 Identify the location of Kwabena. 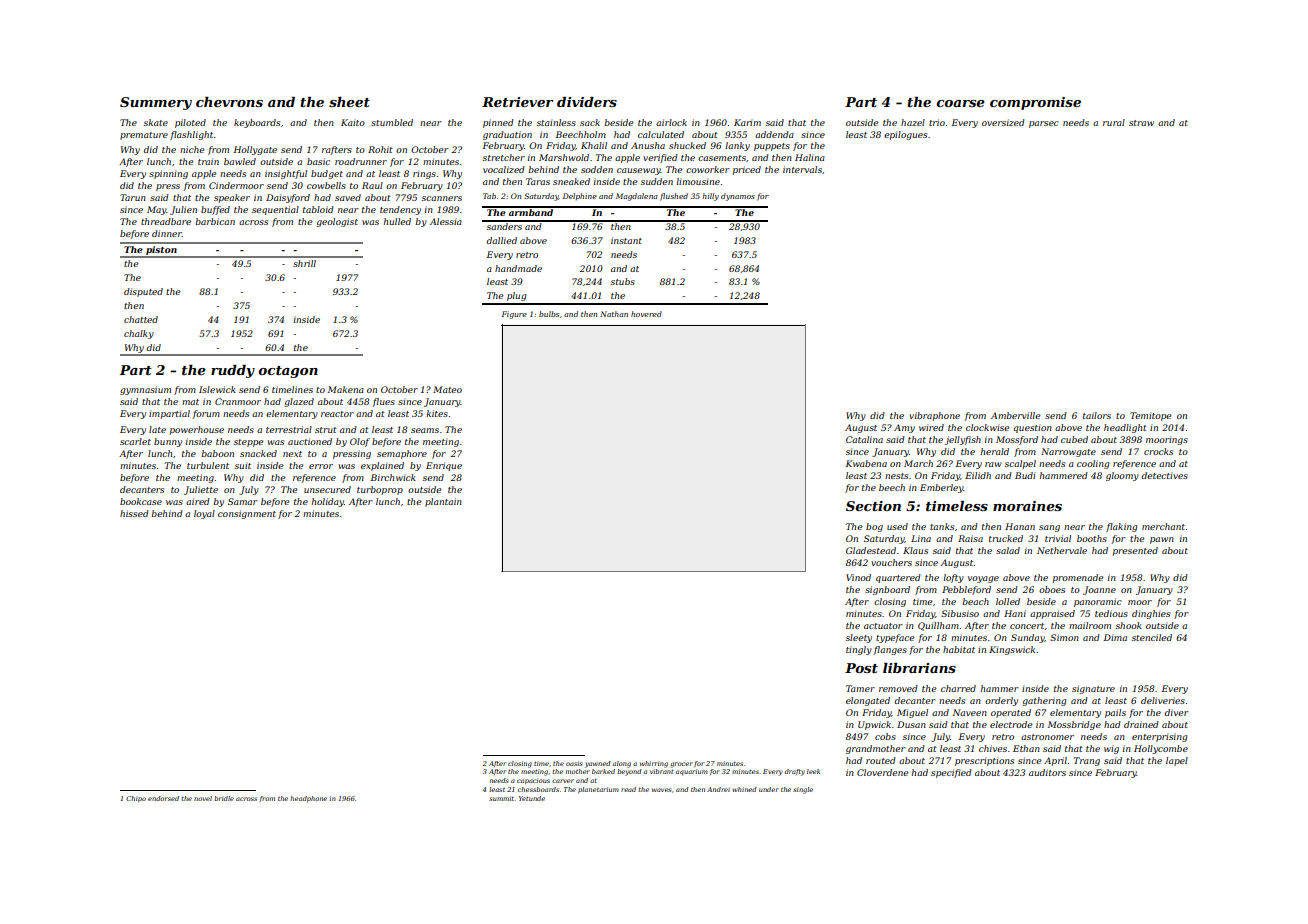
(866, 463).
